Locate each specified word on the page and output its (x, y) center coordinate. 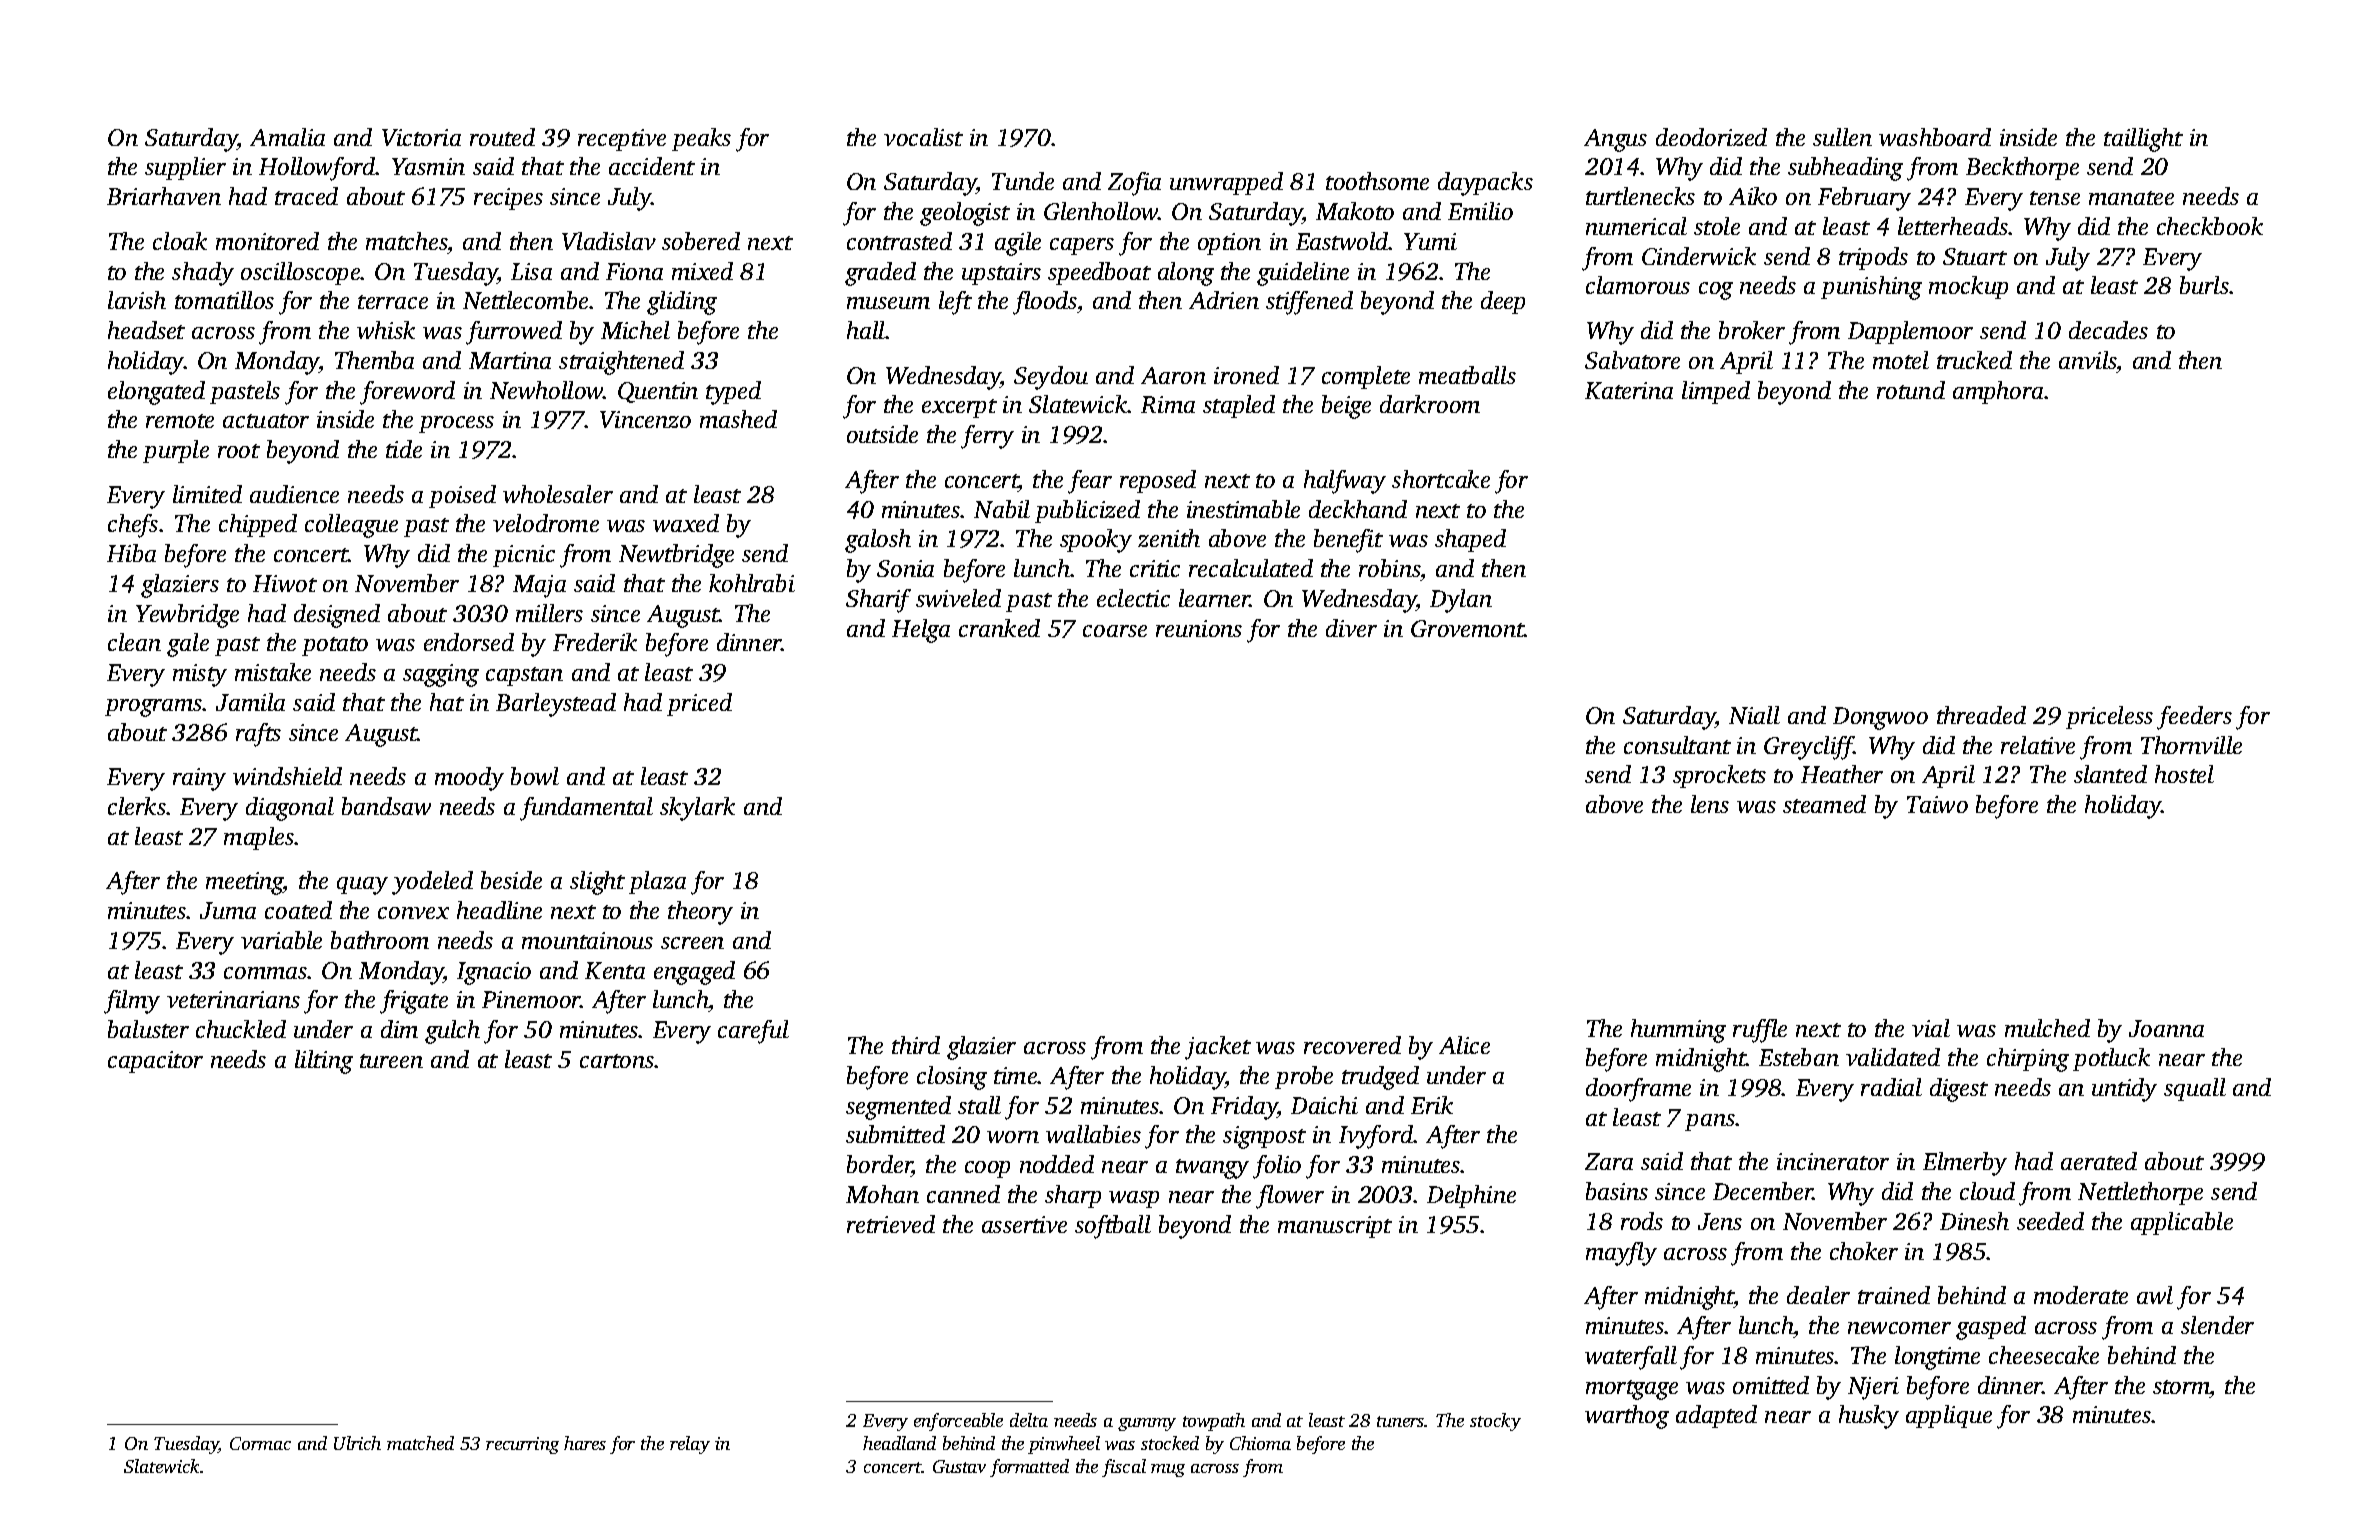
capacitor (155, 1062)
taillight (2143, 140)
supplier (185, 168)
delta (1029, 1420)
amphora (1998, 392)
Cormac (260, 1443)
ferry (987, 437)
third (916, 1045)
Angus (1615, 140)
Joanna (2166, 1028)
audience (294, 494)
